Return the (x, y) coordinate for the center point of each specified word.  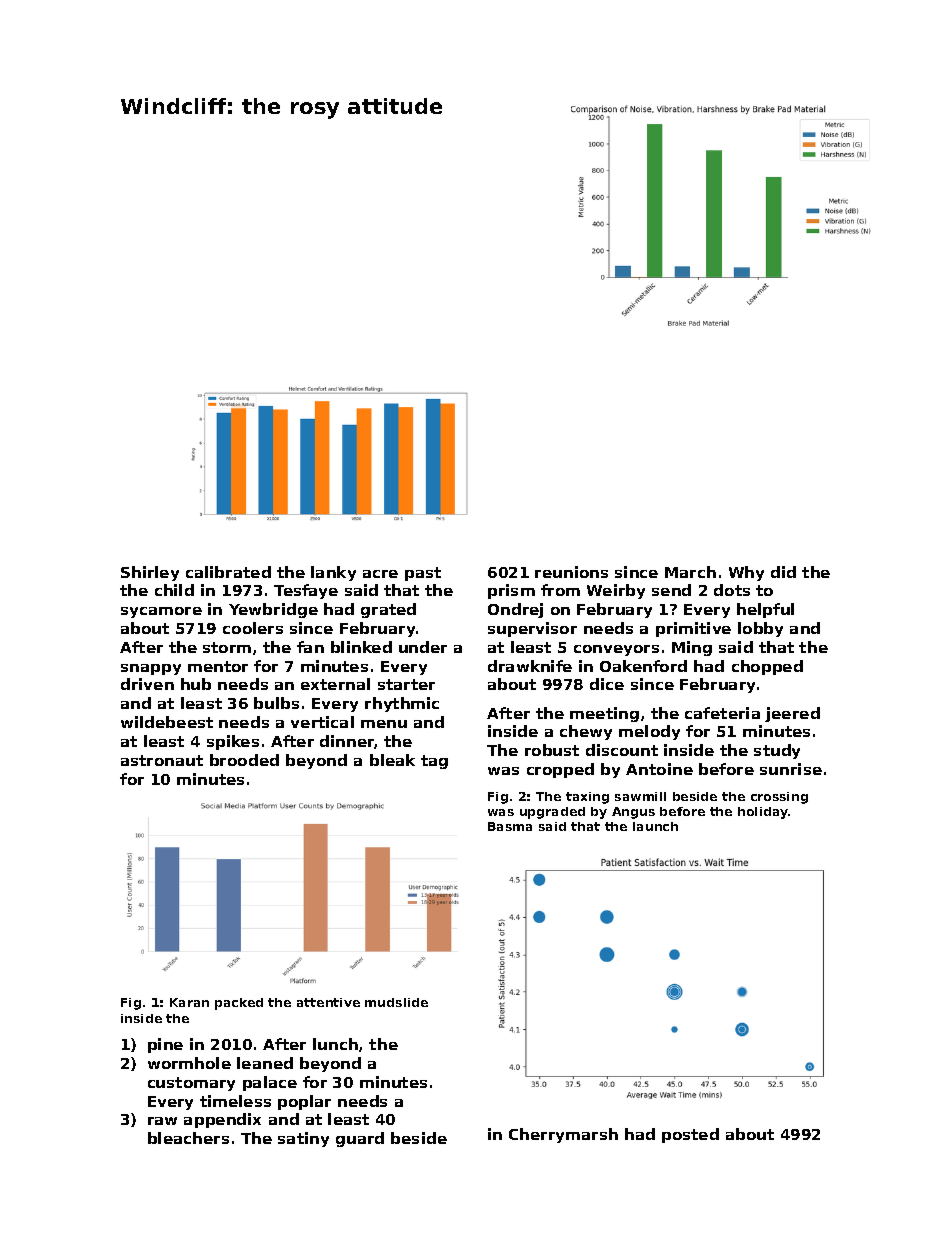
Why (746, 573)
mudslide (396, 1002)
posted (690, 1135)
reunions (571, 572)
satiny (303, 1139)
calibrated (228, 572)
